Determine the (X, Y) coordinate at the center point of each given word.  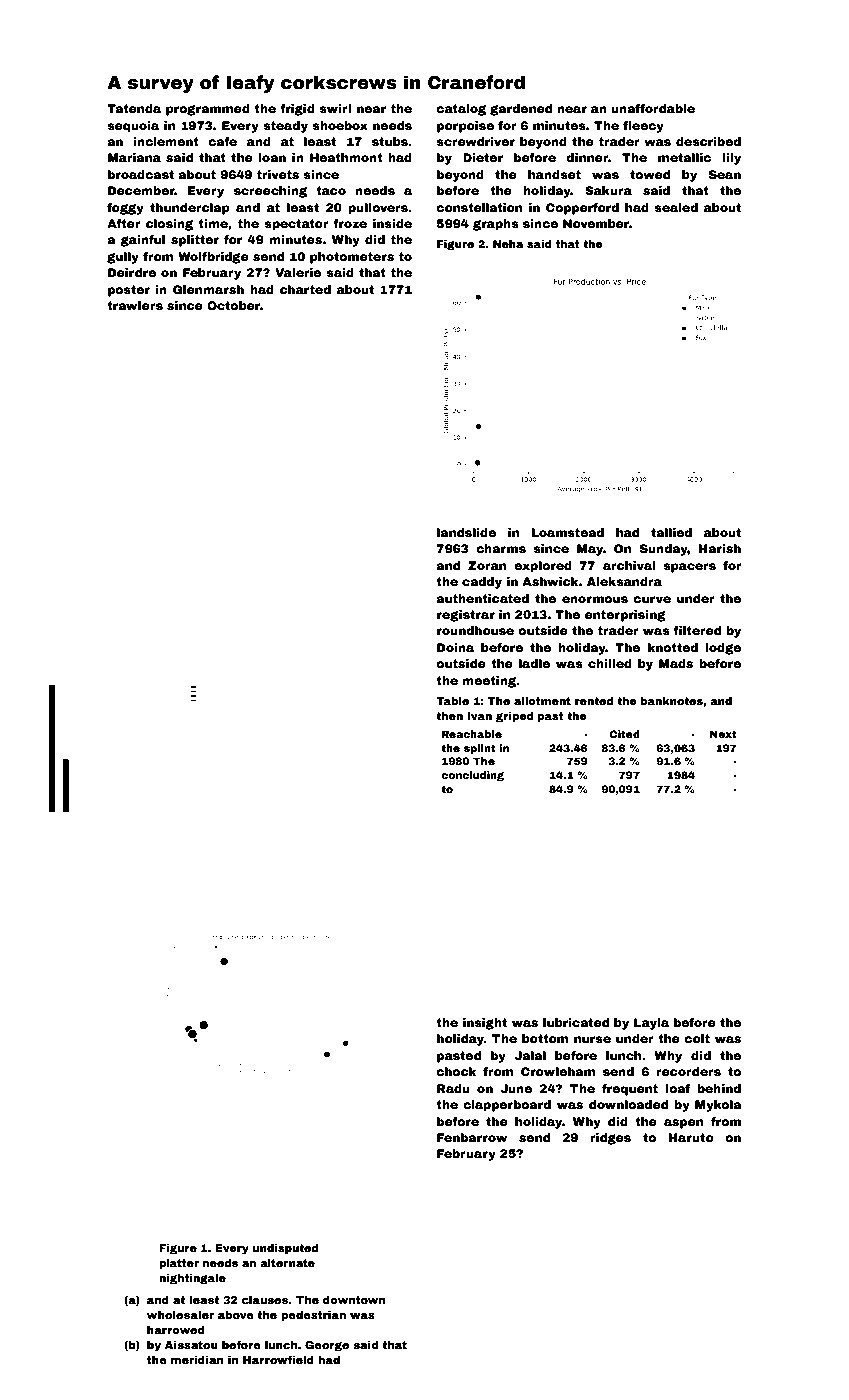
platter (179, 1264)
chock (456, 1071)
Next (723, 734)
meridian (197, 1360)
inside (392, 223)
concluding (472, 776)
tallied (671, 532)
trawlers (135, 305)
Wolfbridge (213, 258)
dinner (587, 157)
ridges (610, 1139)
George (327, 1346)
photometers (352, 258)
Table (452, 701)
